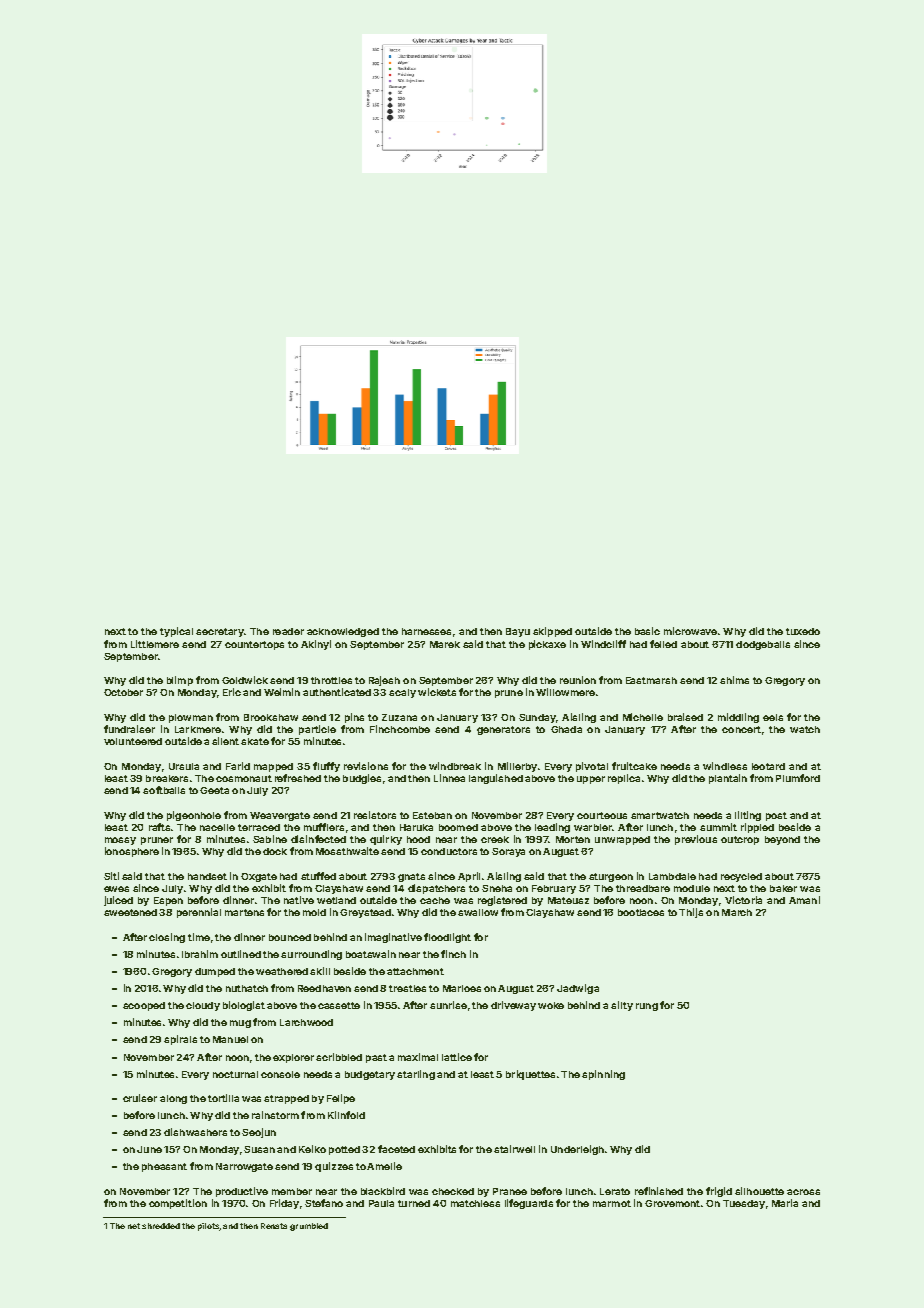 The width and height of the screenshot is (924, 1308). I want to click on Felipe, so click(341, 1099).
